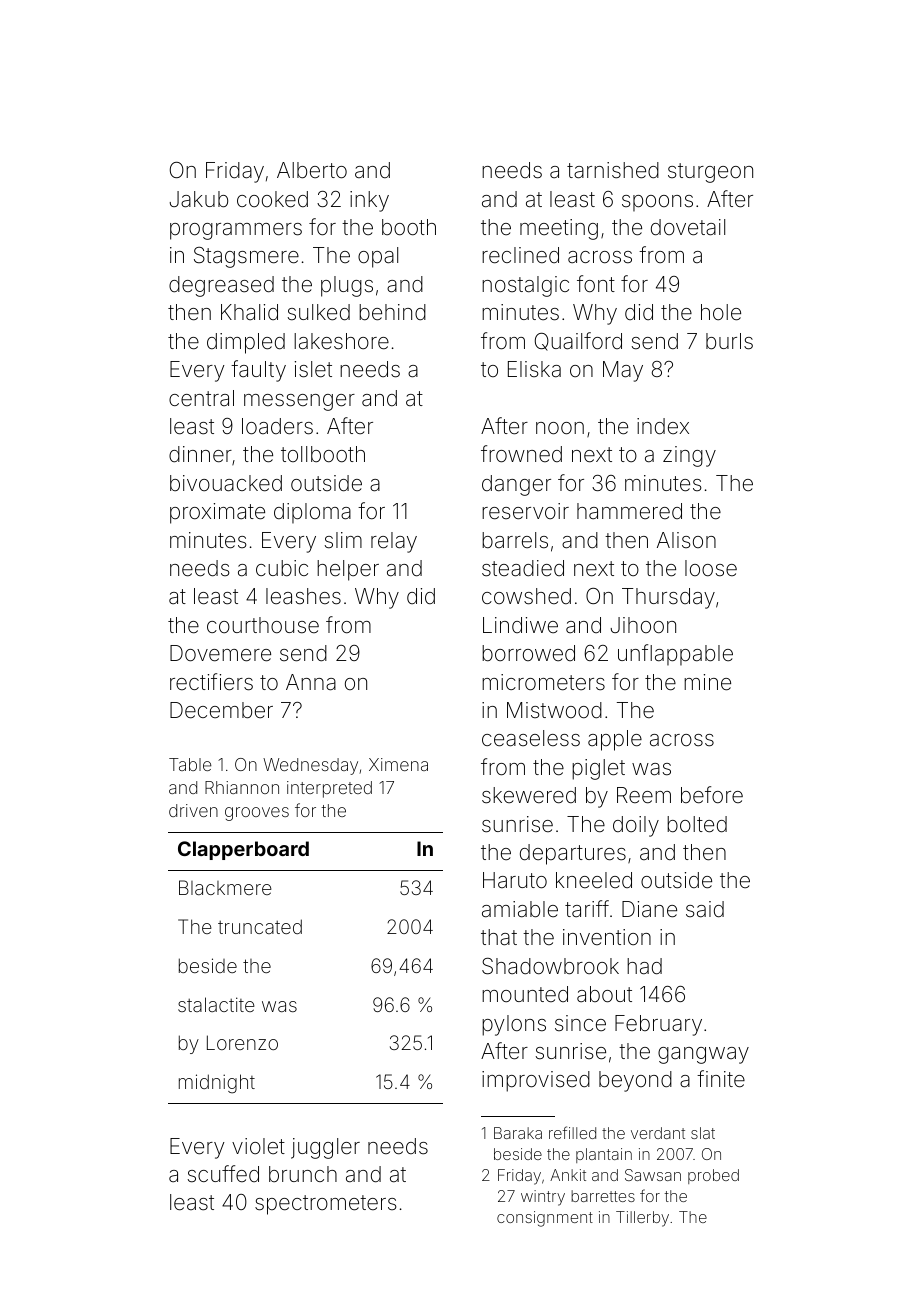 The height and width of the screenshot is (1311, 924). What do you see at coordinates (529, 795) in the screenshot?
I see `skewered` at bounding box center [529, 795].
